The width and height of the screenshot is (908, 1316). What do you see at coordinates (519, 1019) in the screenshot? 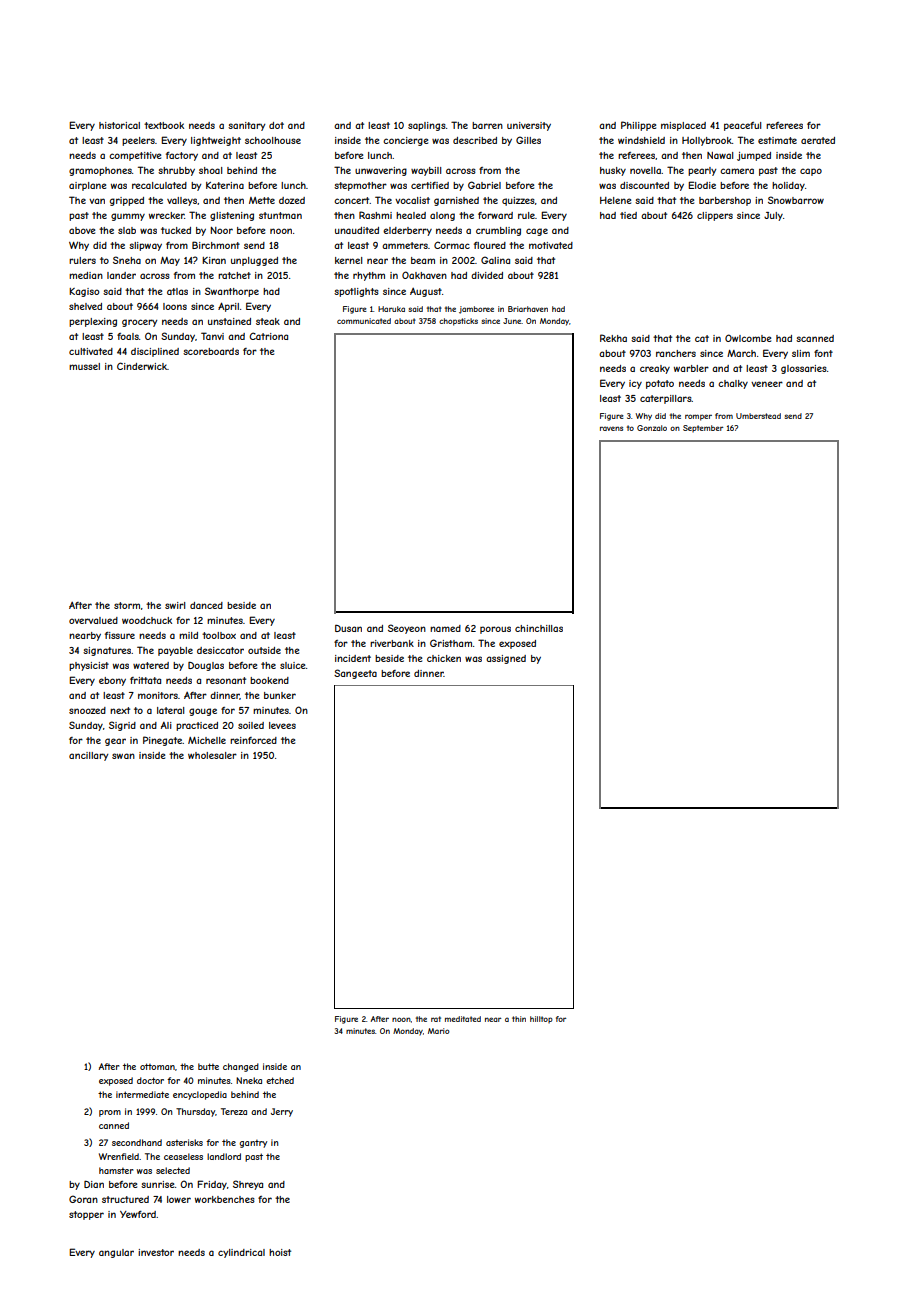
I see `thin` at bounding box center [519, 1019].
